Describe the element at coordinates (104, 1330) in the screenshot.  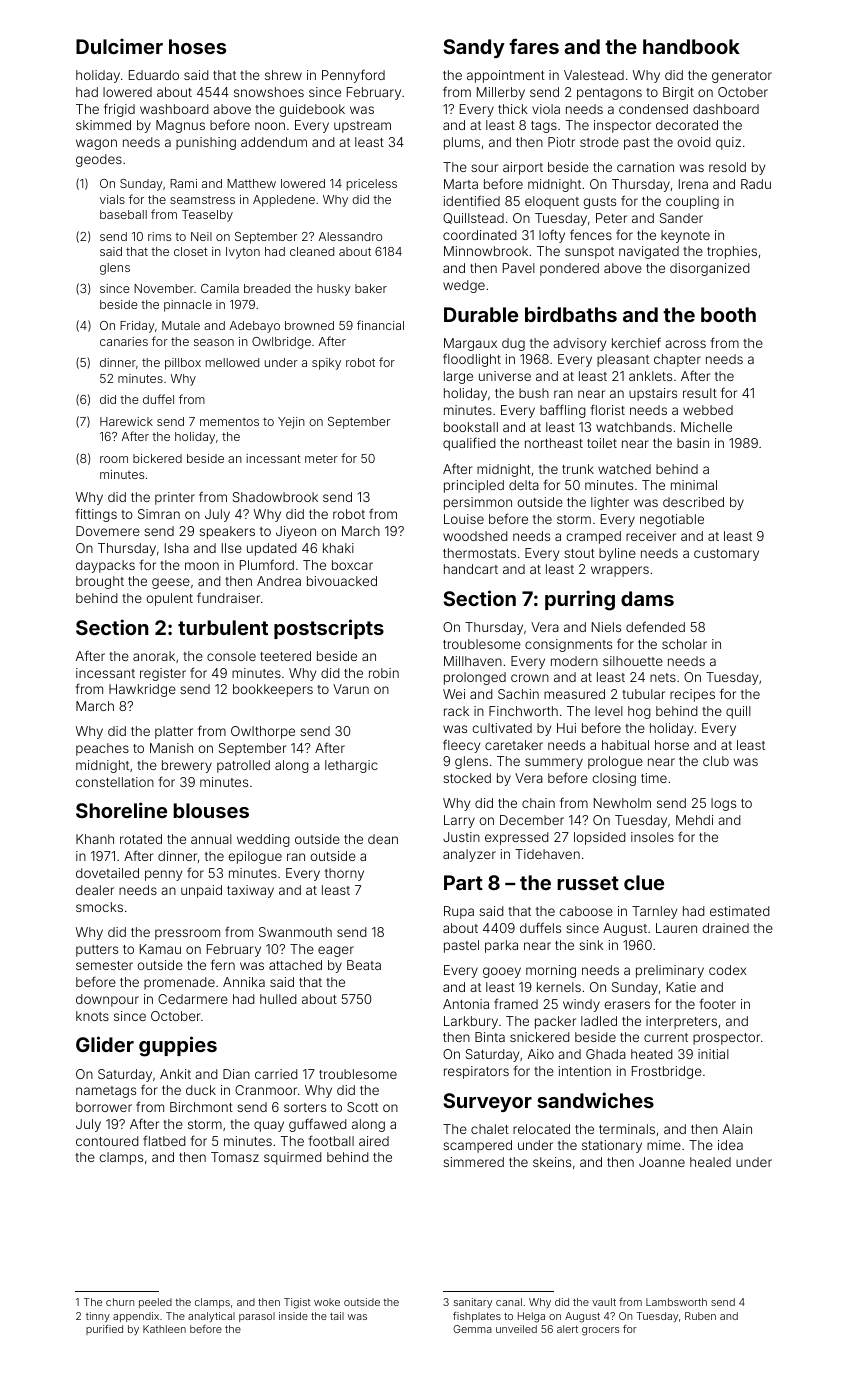
I see `purified` at that location.
